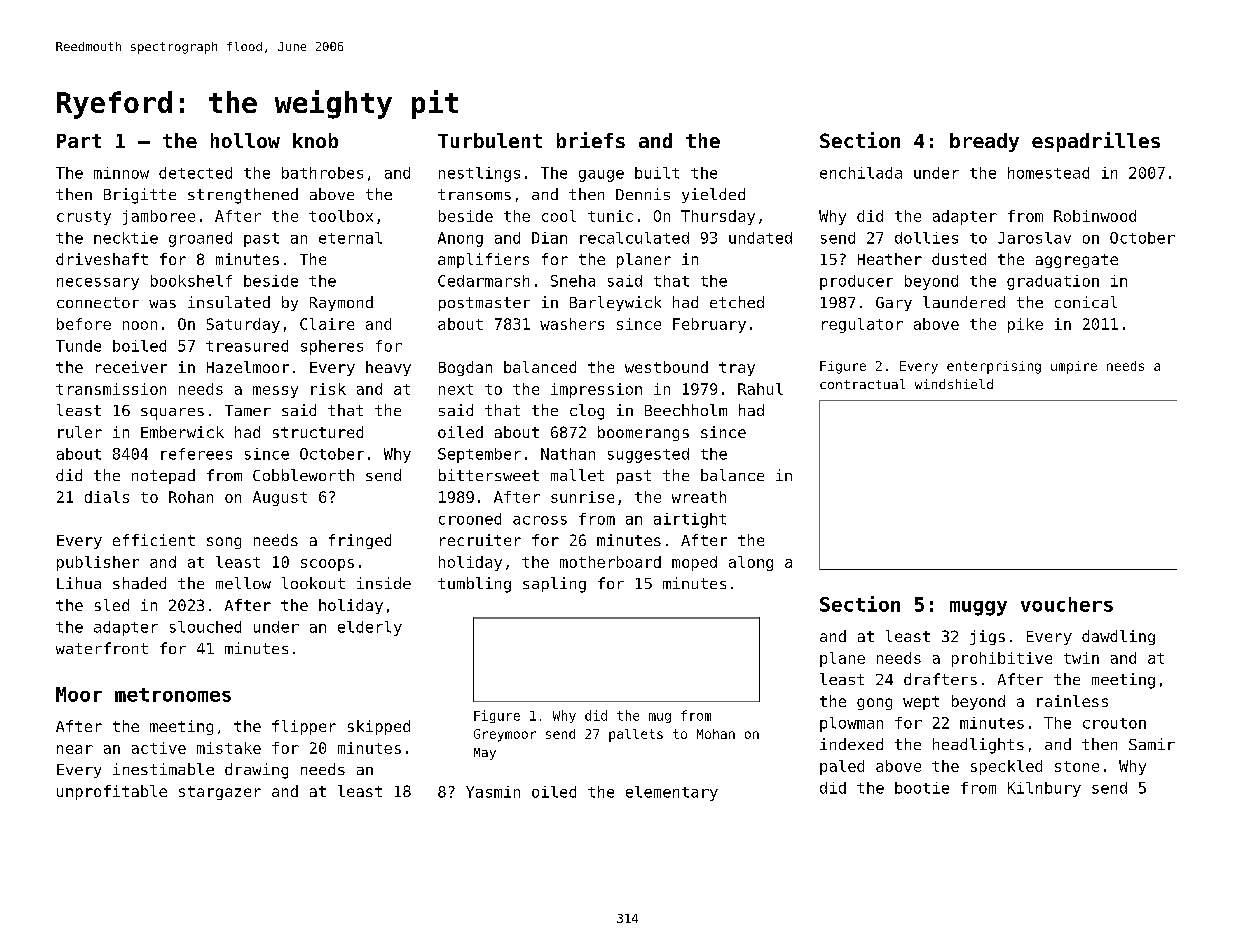 This screenshot has height=952, width=1233. Describe the element at coordinates (1044, 789) in the screenshot. I see `Kilnbury` at that location.
